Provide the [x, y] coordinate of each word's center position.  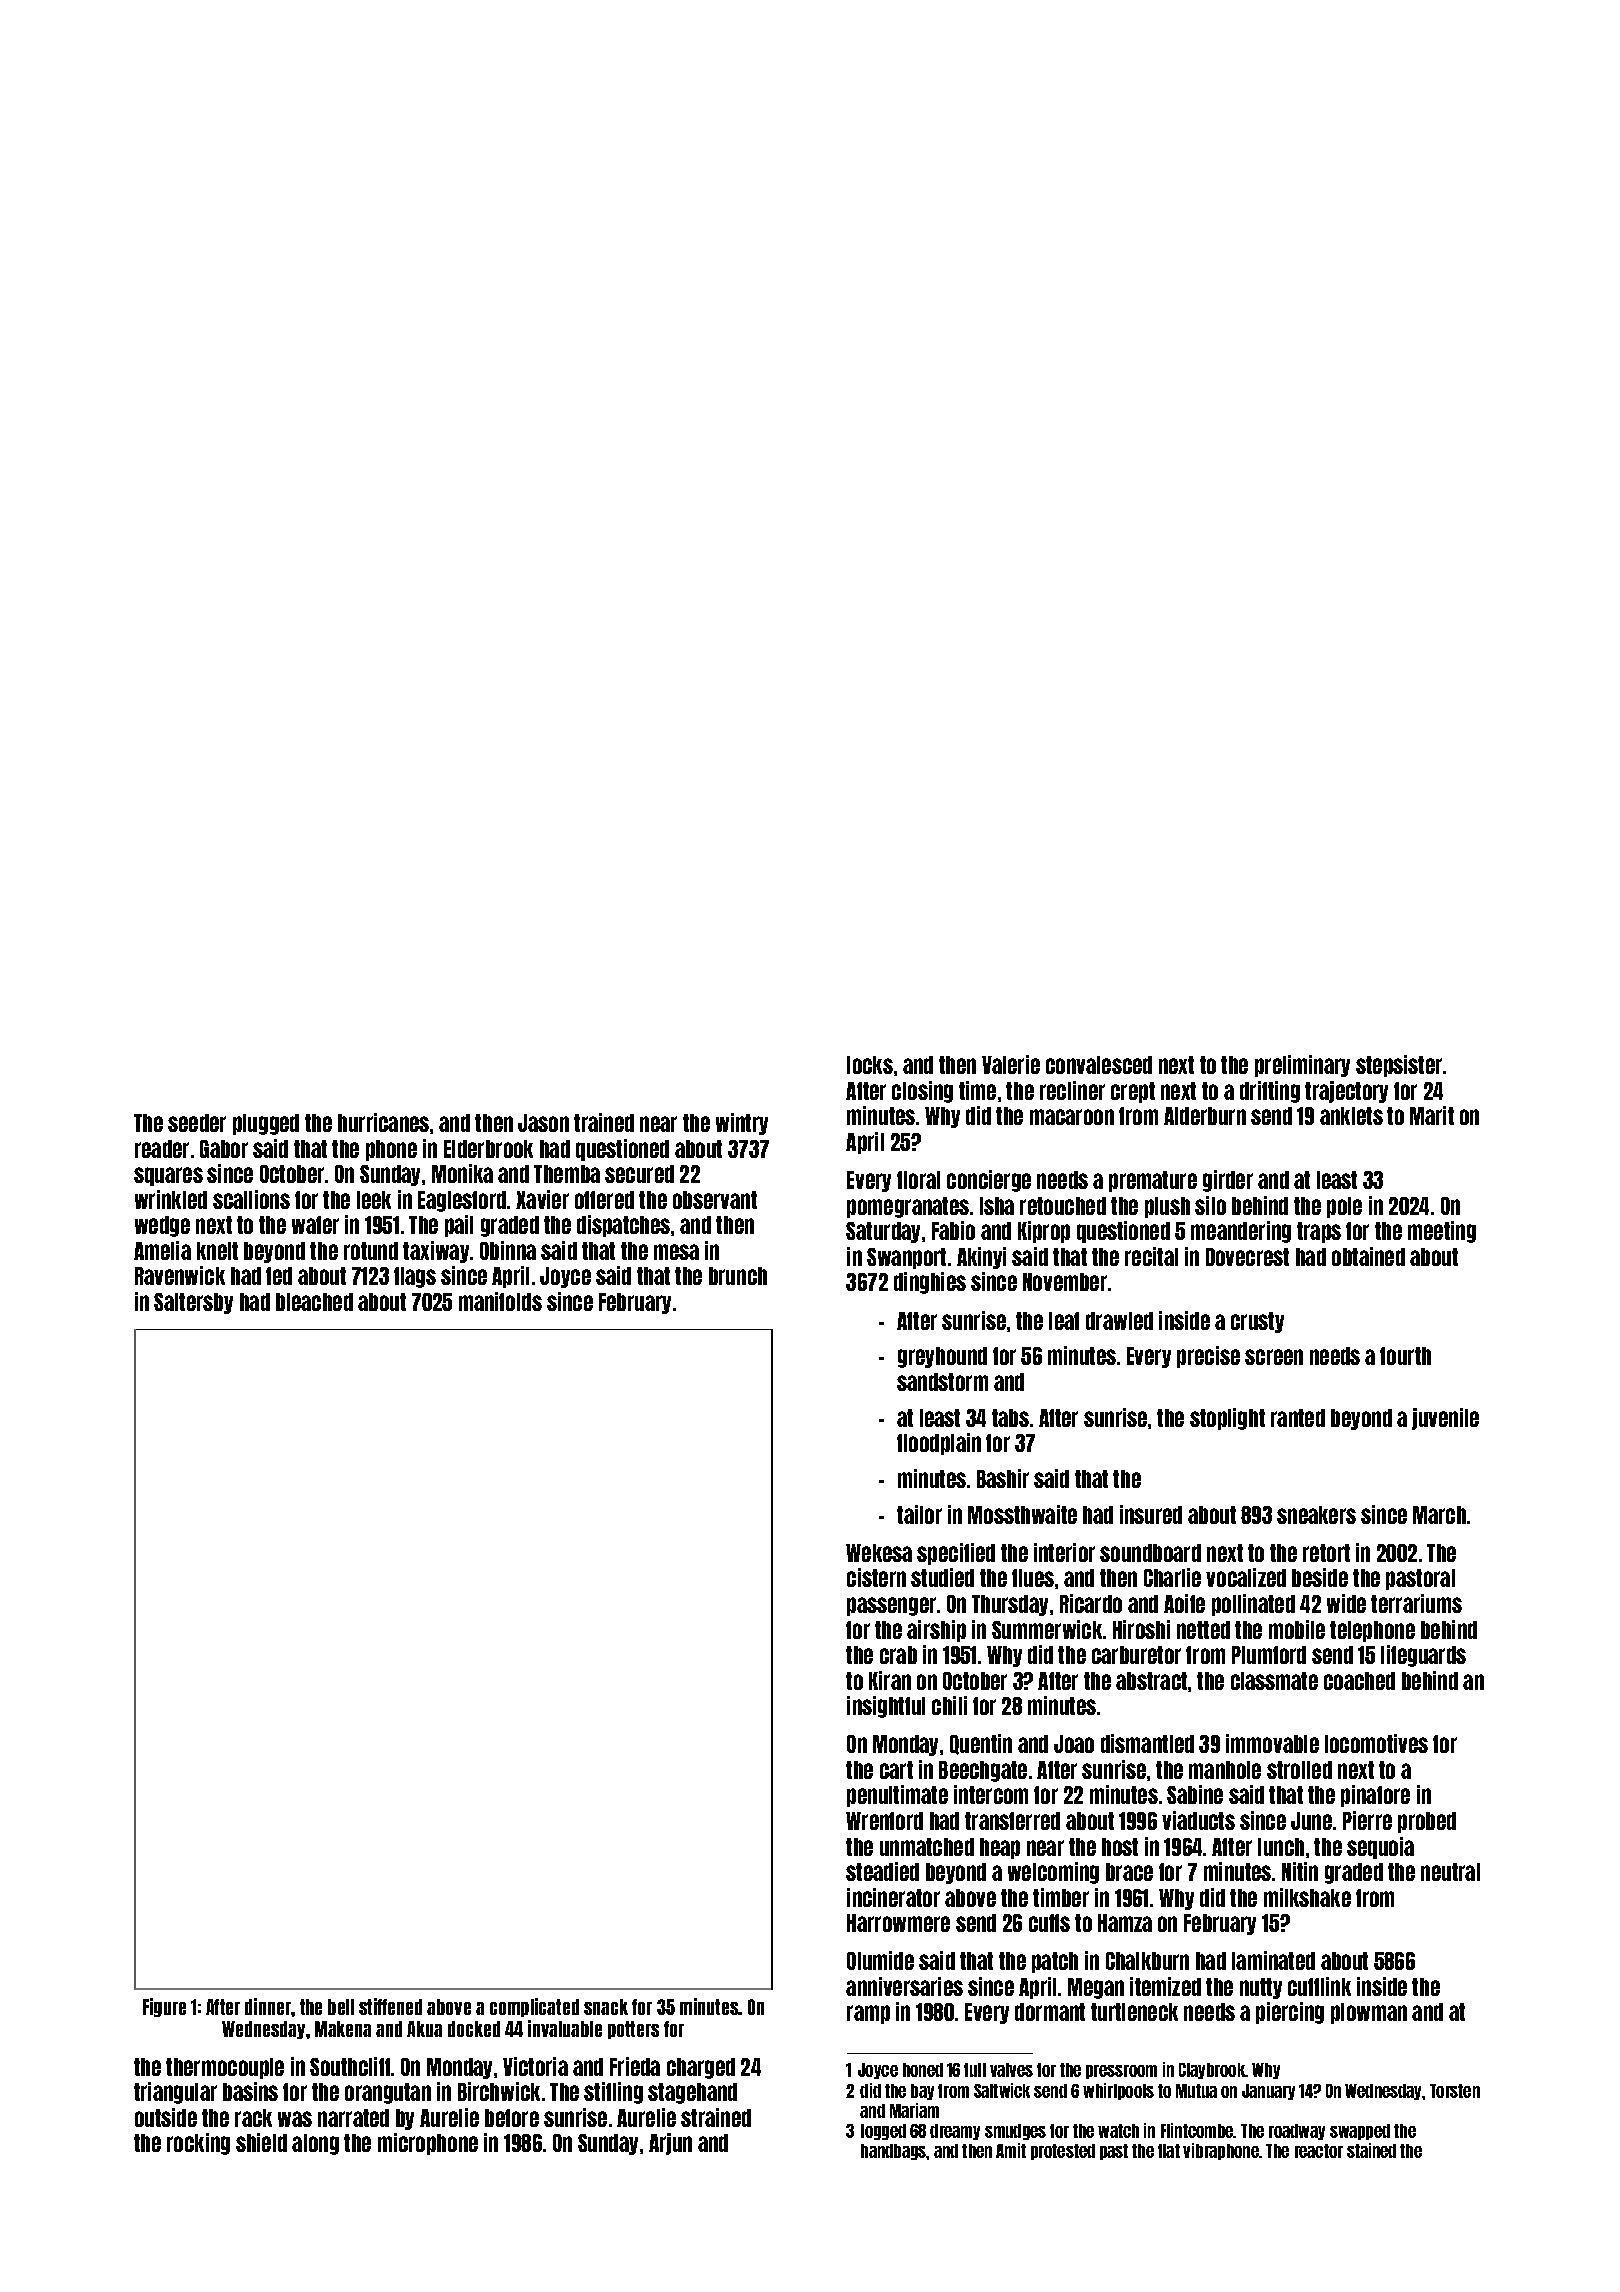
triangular [175, 2093]
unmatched [927, 1847]
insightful [886, 1707]
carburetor [1136, 1655]
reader [162, 1149]
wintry [742, 1124]
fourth [1405, 1356]
